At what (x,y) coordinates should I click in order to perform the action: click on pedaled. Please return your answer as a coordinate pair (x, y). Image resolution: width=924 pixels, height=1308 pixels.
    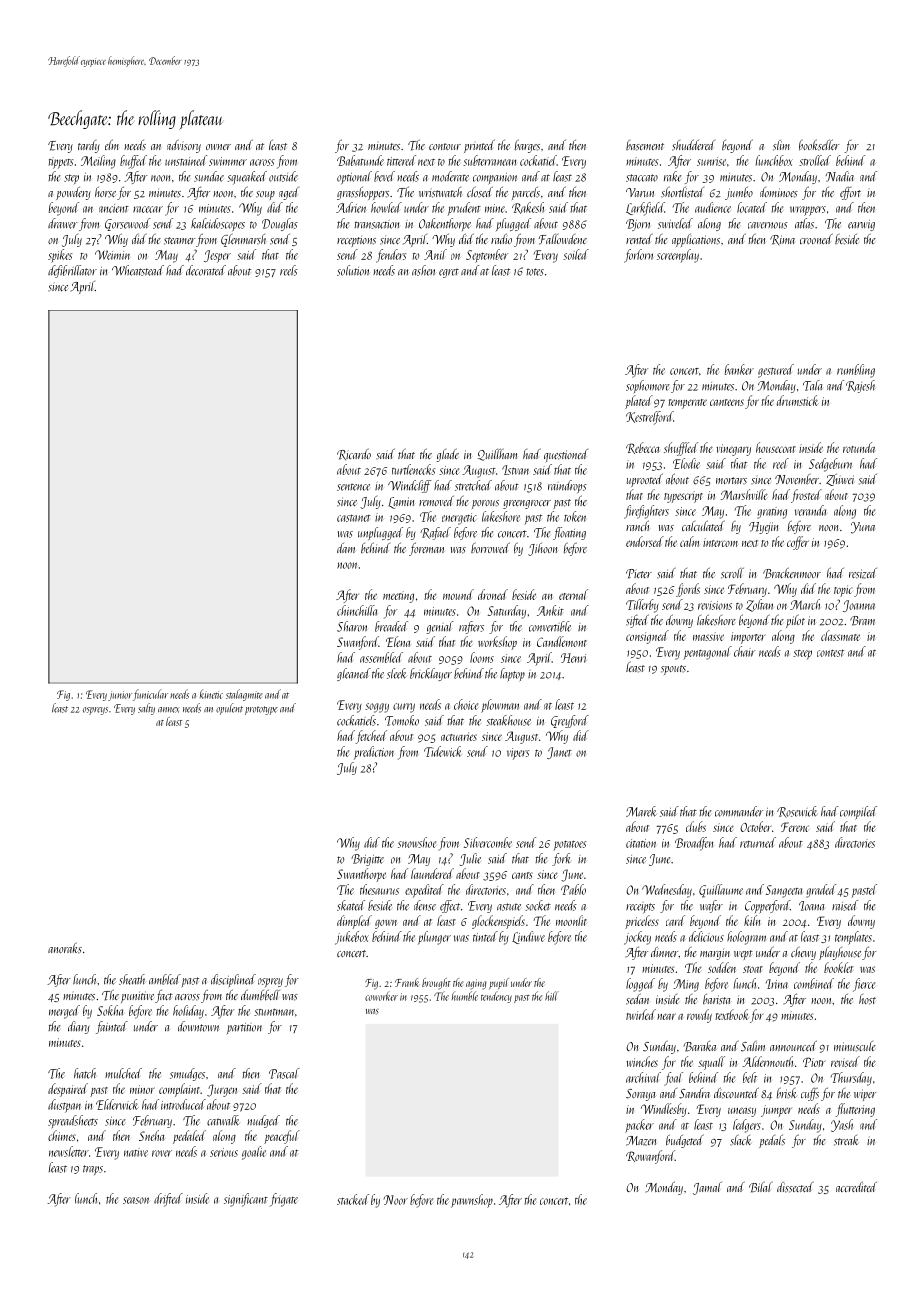
    Looking at the image, I should click on (189, 1137).
